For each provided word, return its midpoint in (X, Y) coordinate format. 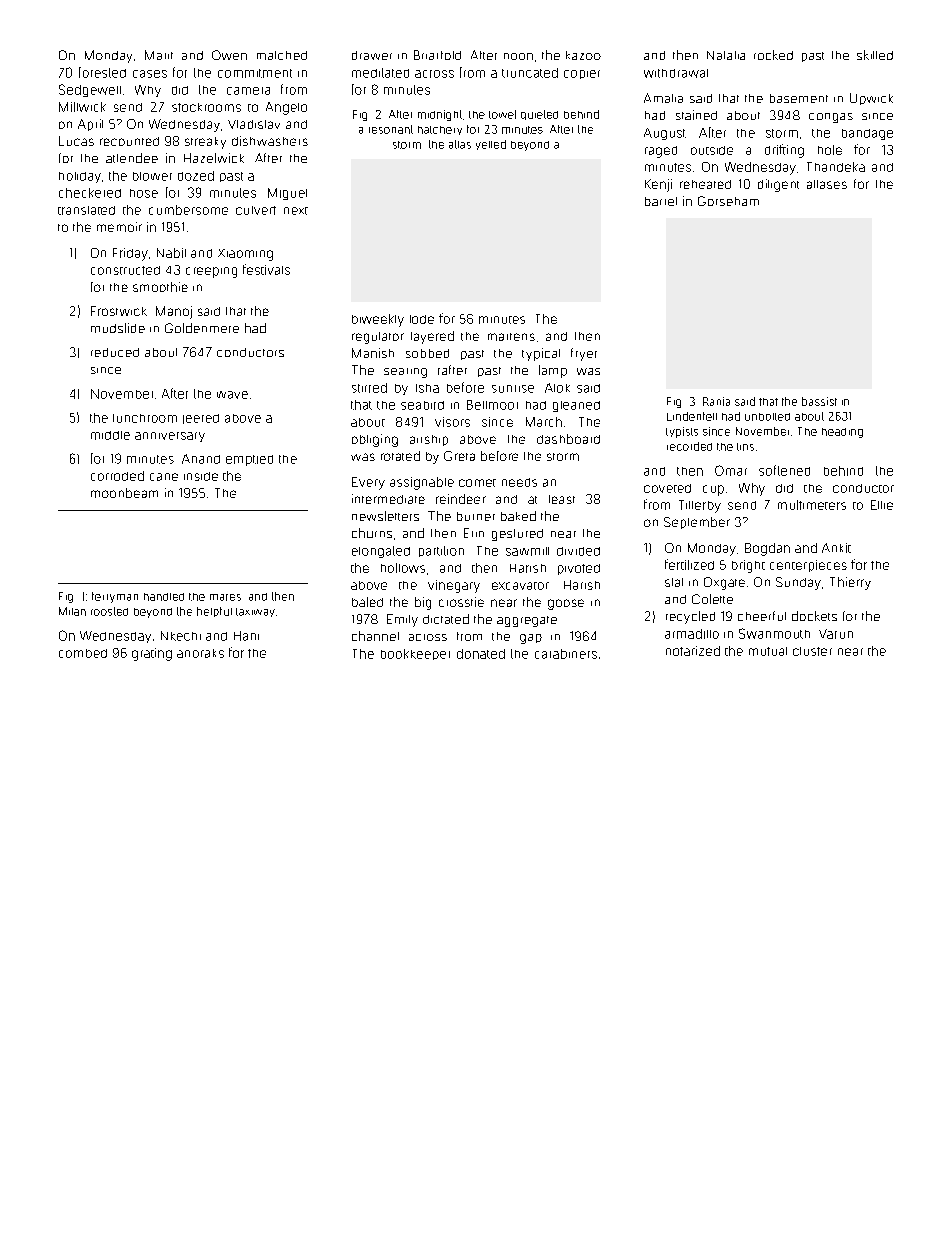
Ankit (836, 548)
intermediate (388, 499)
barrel (661, 201)
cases (150, 74)
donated (481, 654)
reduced (115, 352)
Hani (246, 636)
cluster (812, 651)
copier (582, 74)
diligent (778, 185)
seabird (422, 405)
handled (164, 597)
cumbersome (188, 210)
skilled (875, 55)
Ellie (882, 505)
